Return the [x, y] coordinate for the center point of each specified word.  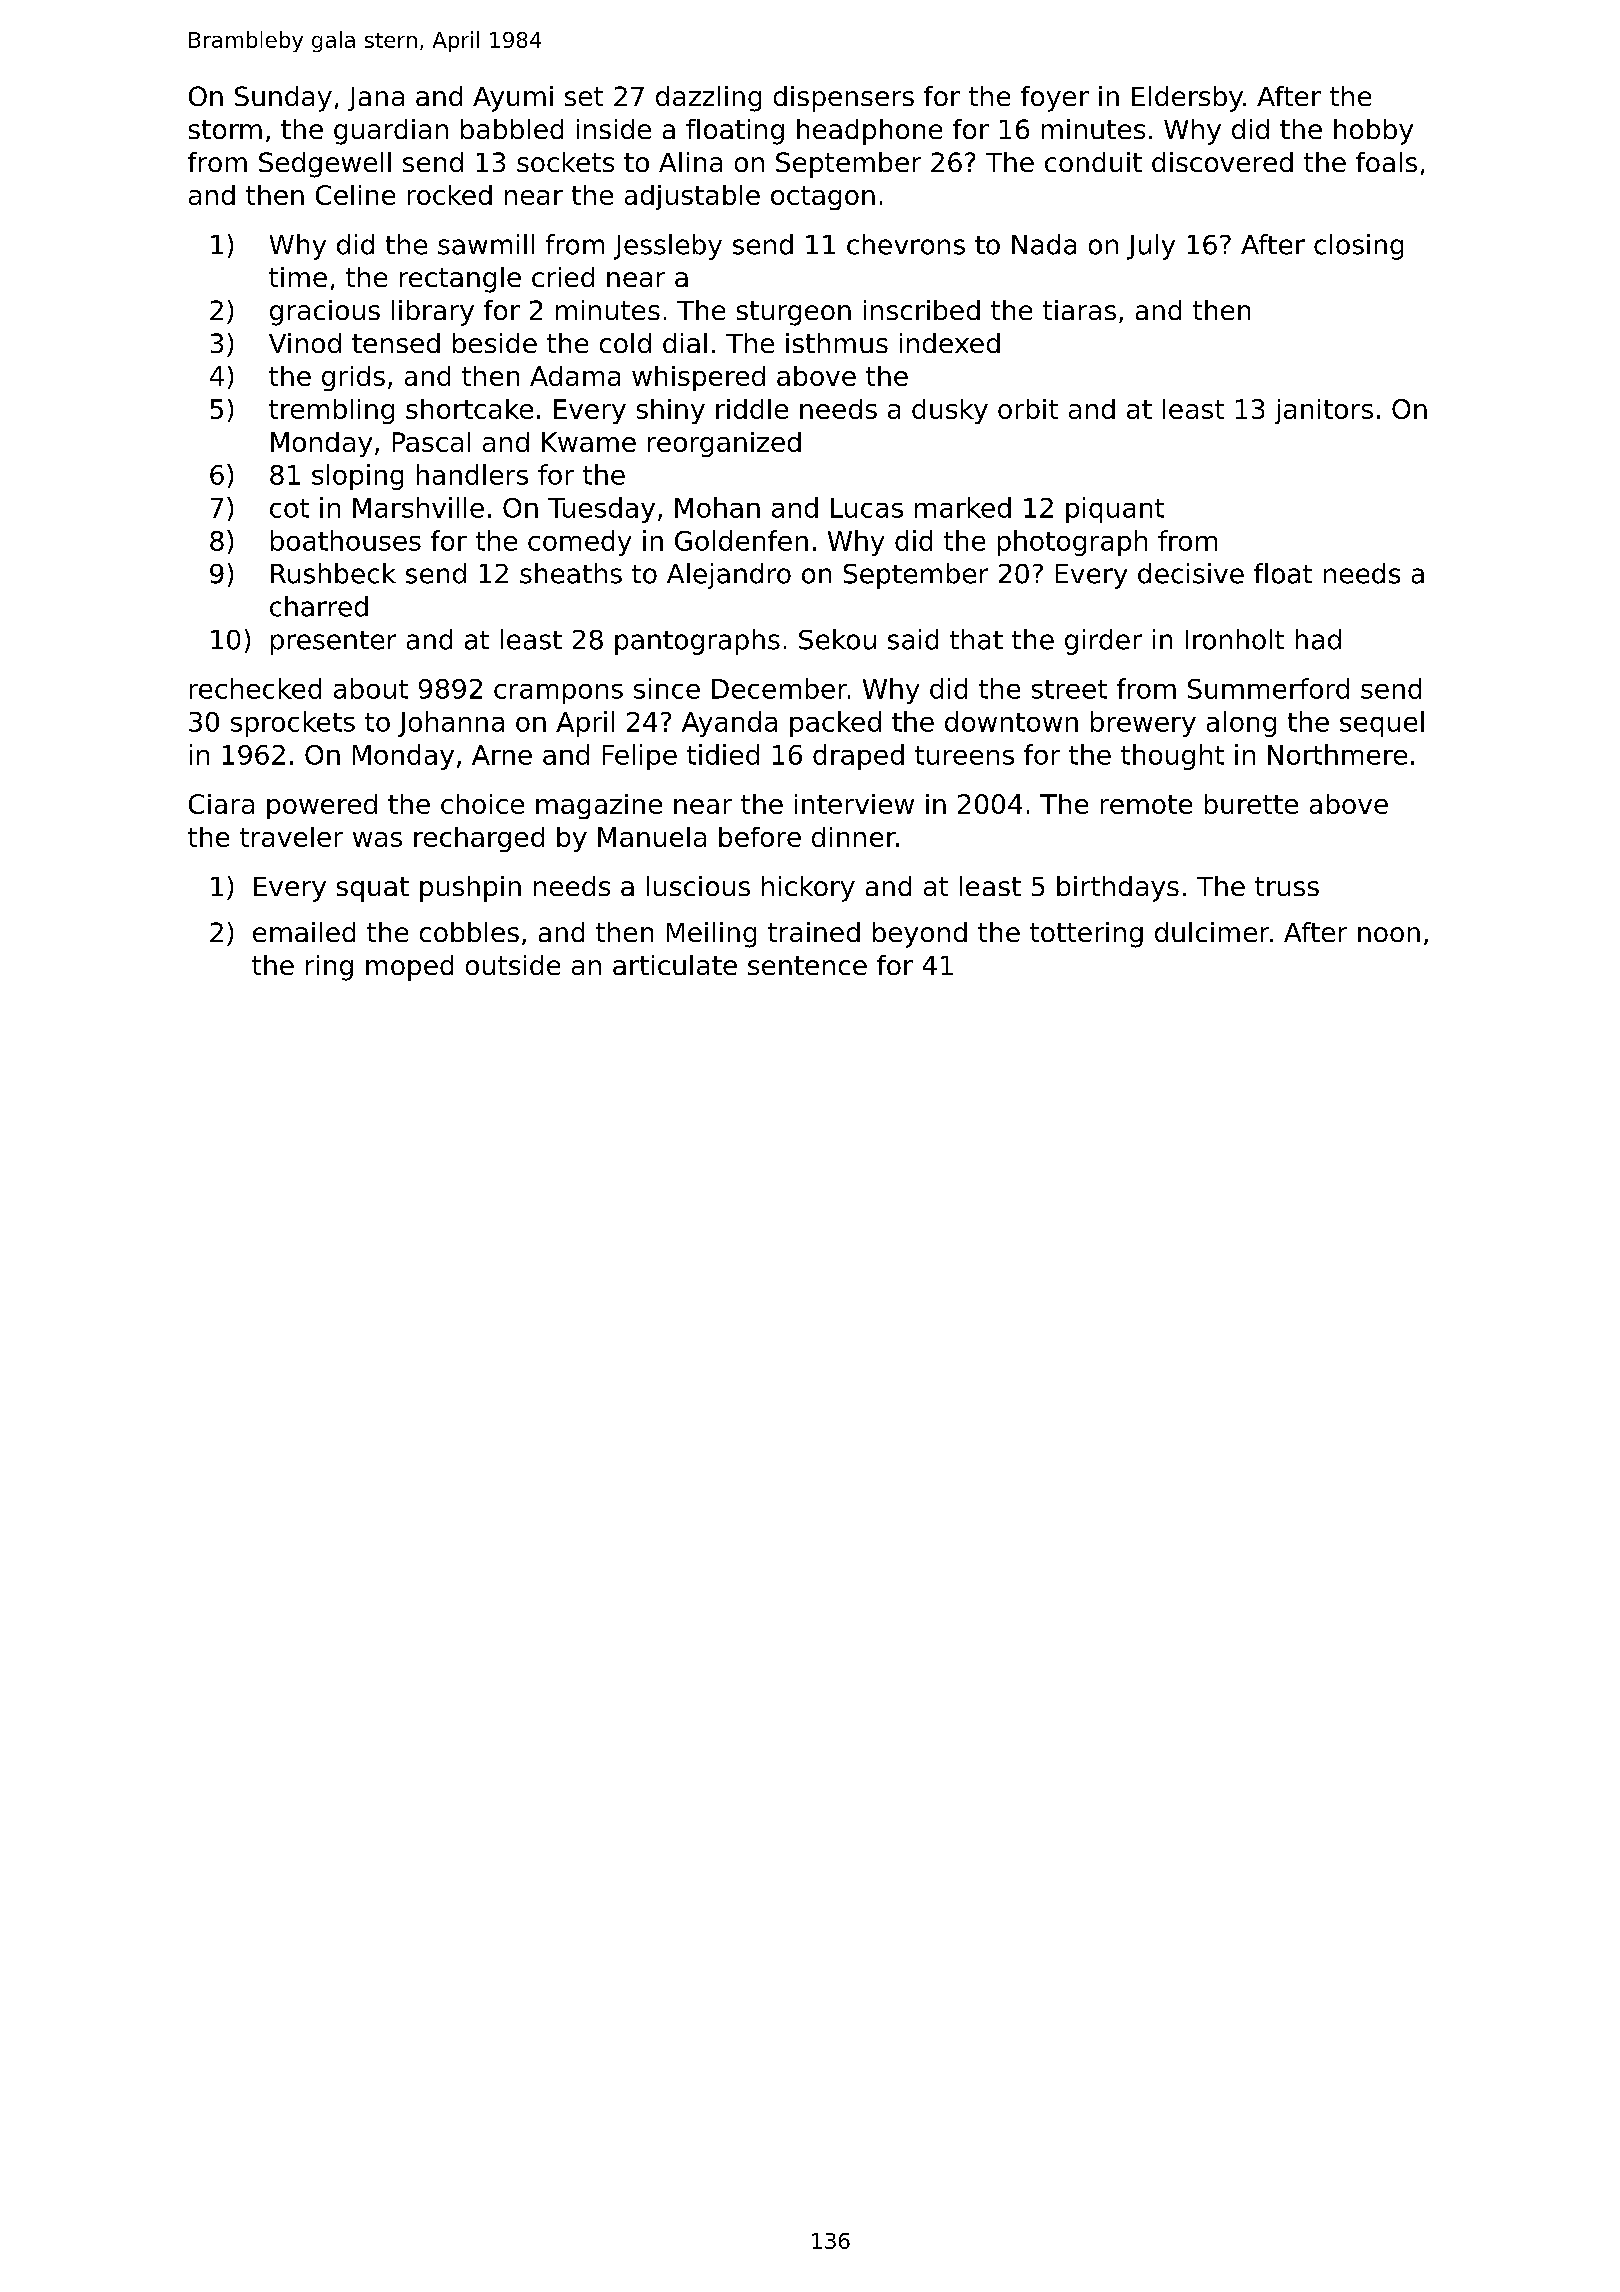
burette [1251, 804]
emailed [304, 932]
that [976, 639]
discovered [1222, 162]
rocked [450, 195]
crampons [558, 694]
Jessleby [668, 247]
